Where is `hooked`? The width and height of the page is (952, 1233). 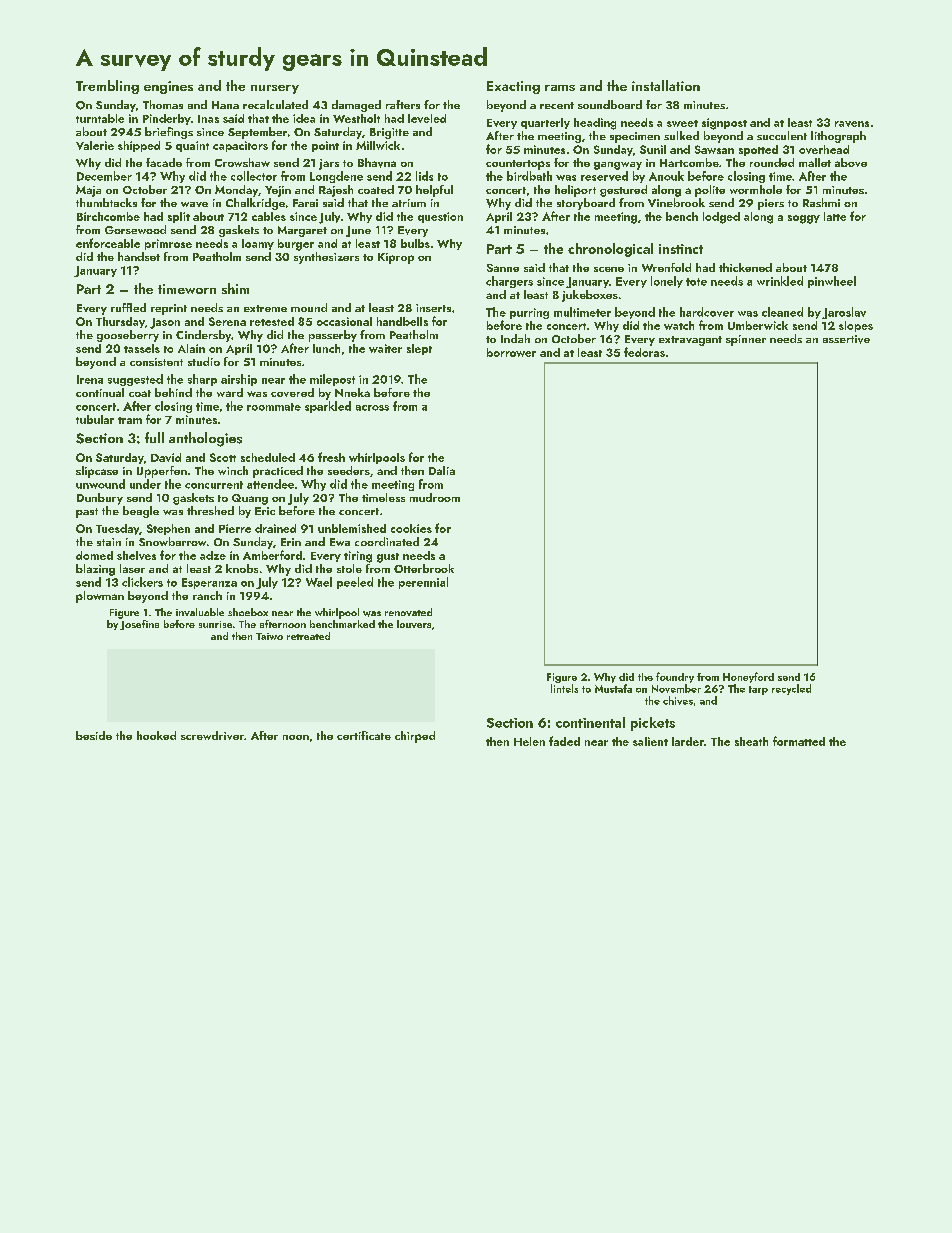 hooked is located at coordinates (156, 735).
